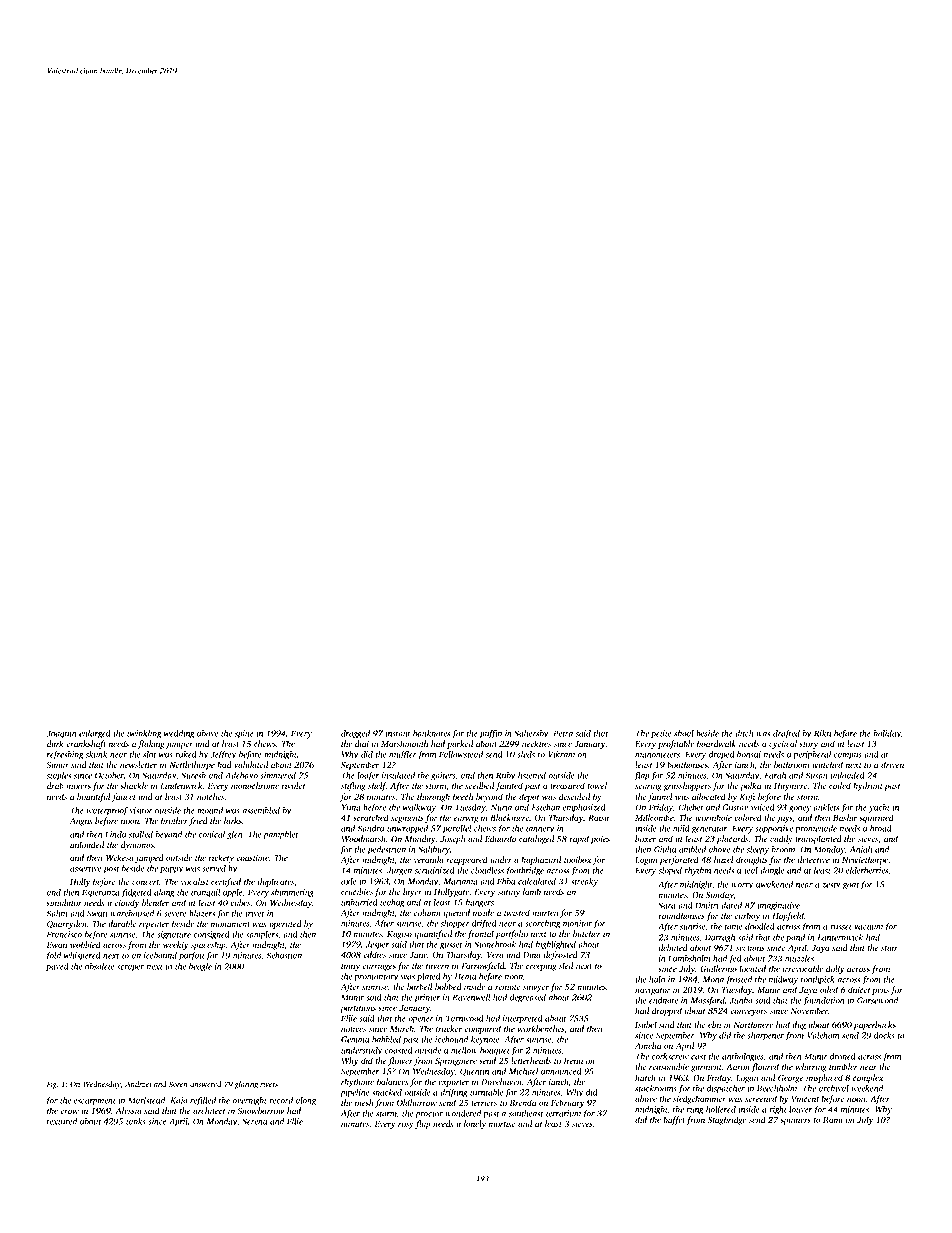 The image size is (952, 1233). I want to click on hangers, so click(479, 903).
